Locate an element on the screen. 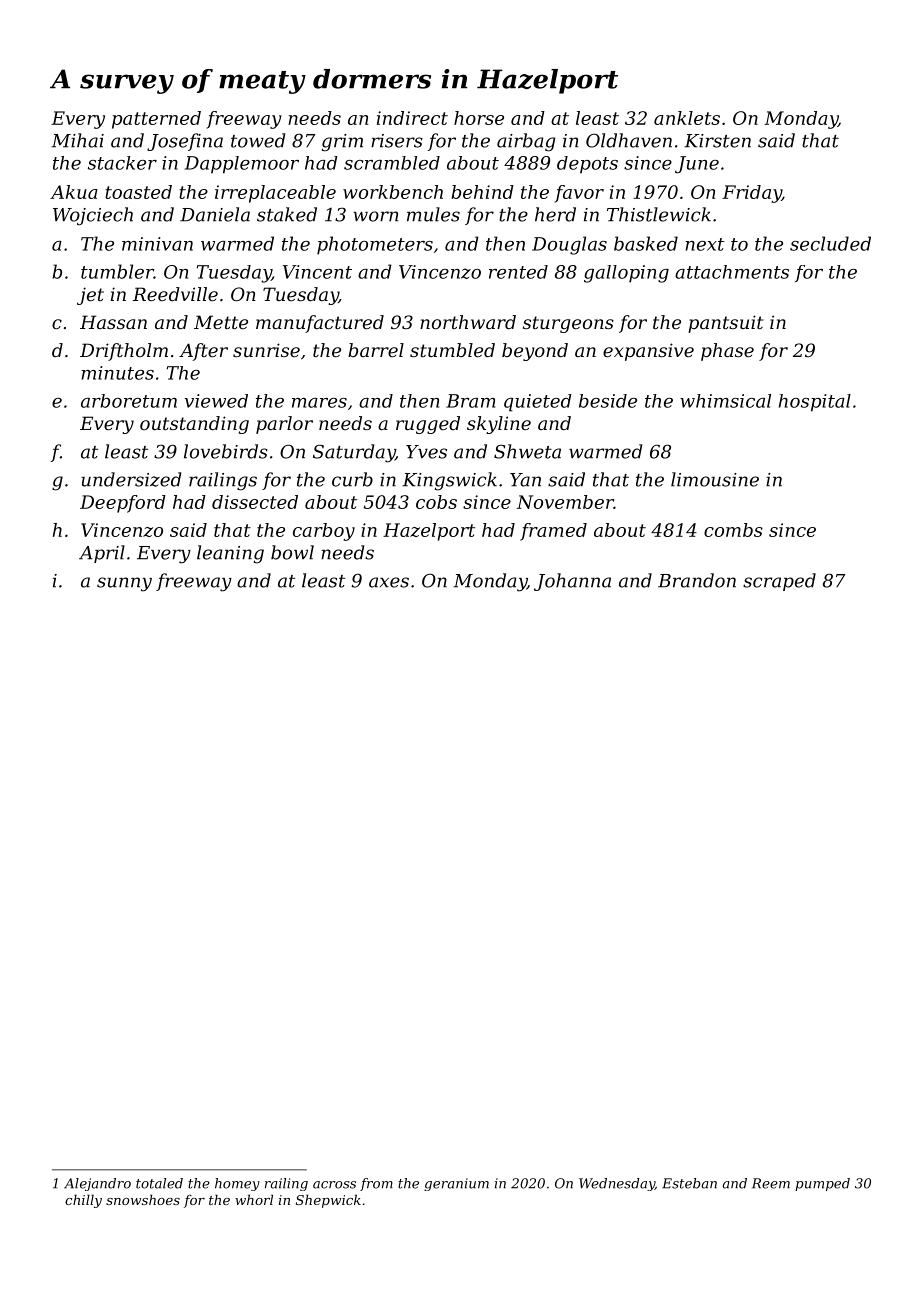 This screenshot has height=1308, width=924. Kingswick is located at coordinates (449, 481).
